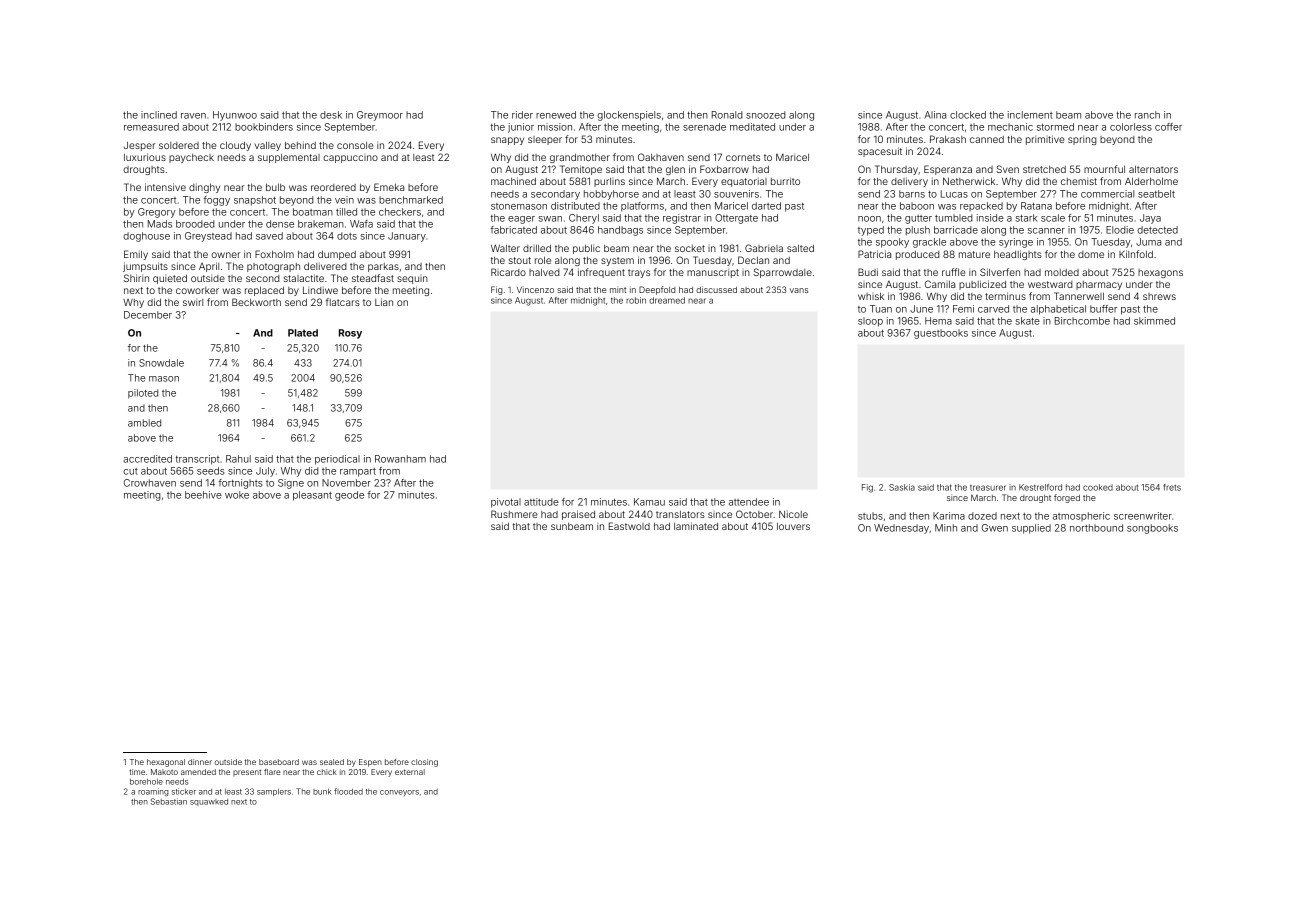 The image size is (1308, 924). I want to click on closing, so click(424, 763).
